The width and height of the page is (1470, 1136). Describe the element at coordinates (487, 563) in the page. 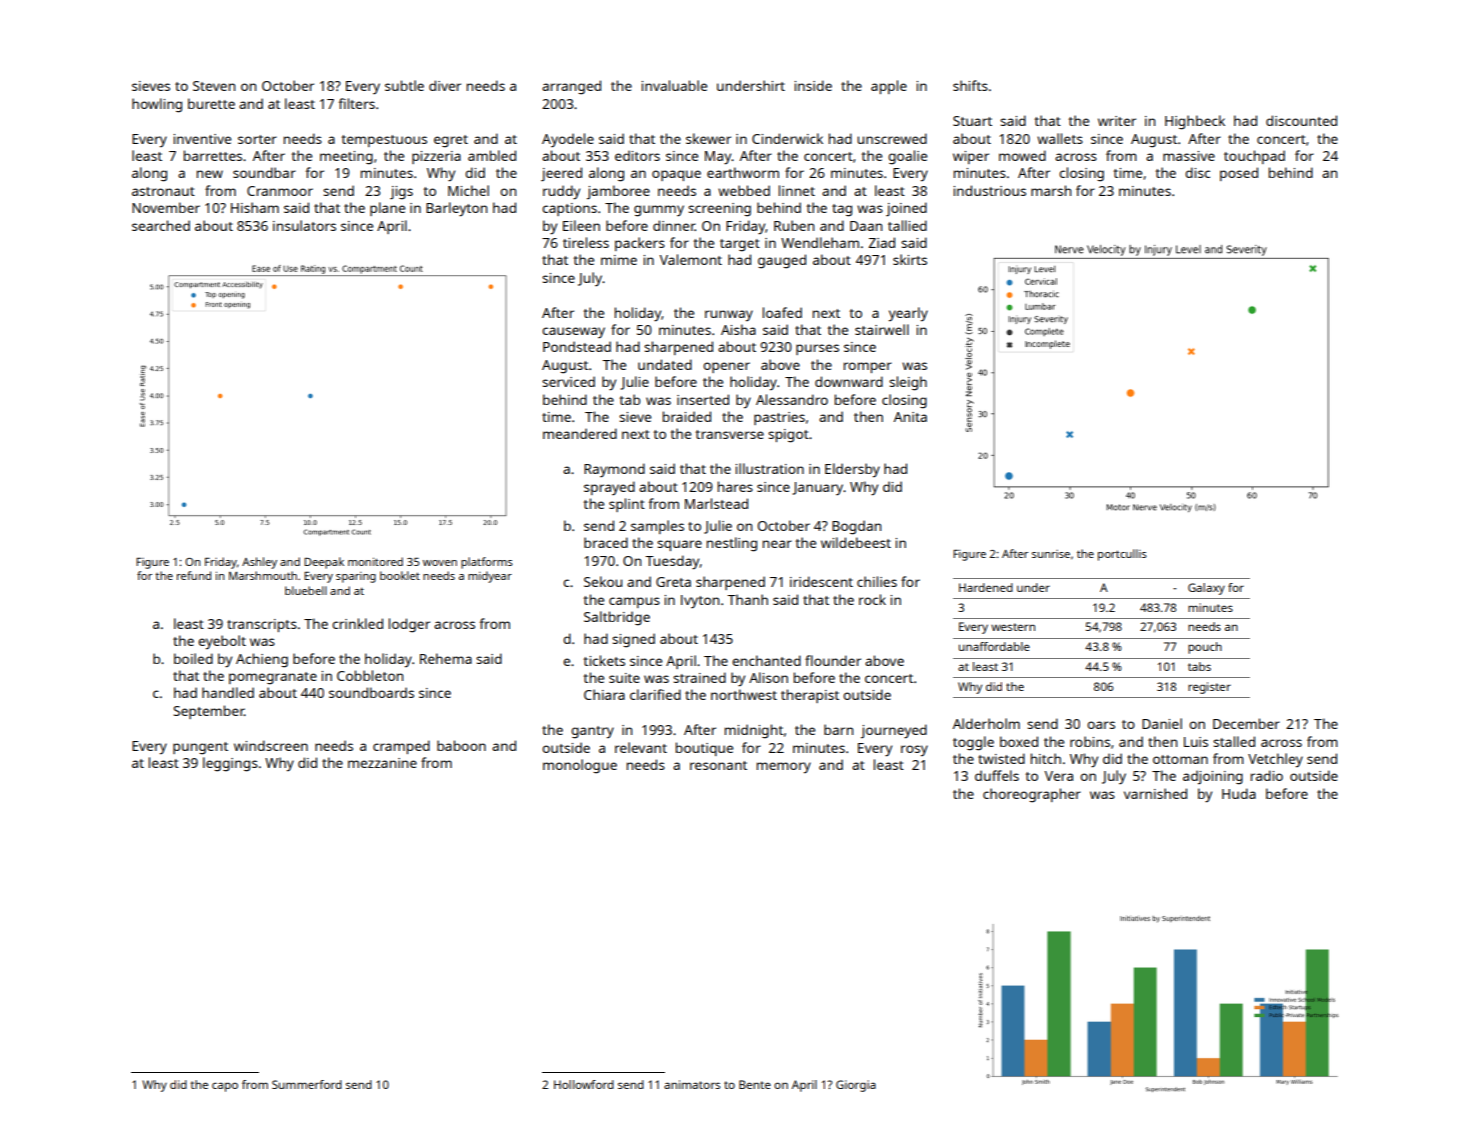

I see `platforms` at that location.
